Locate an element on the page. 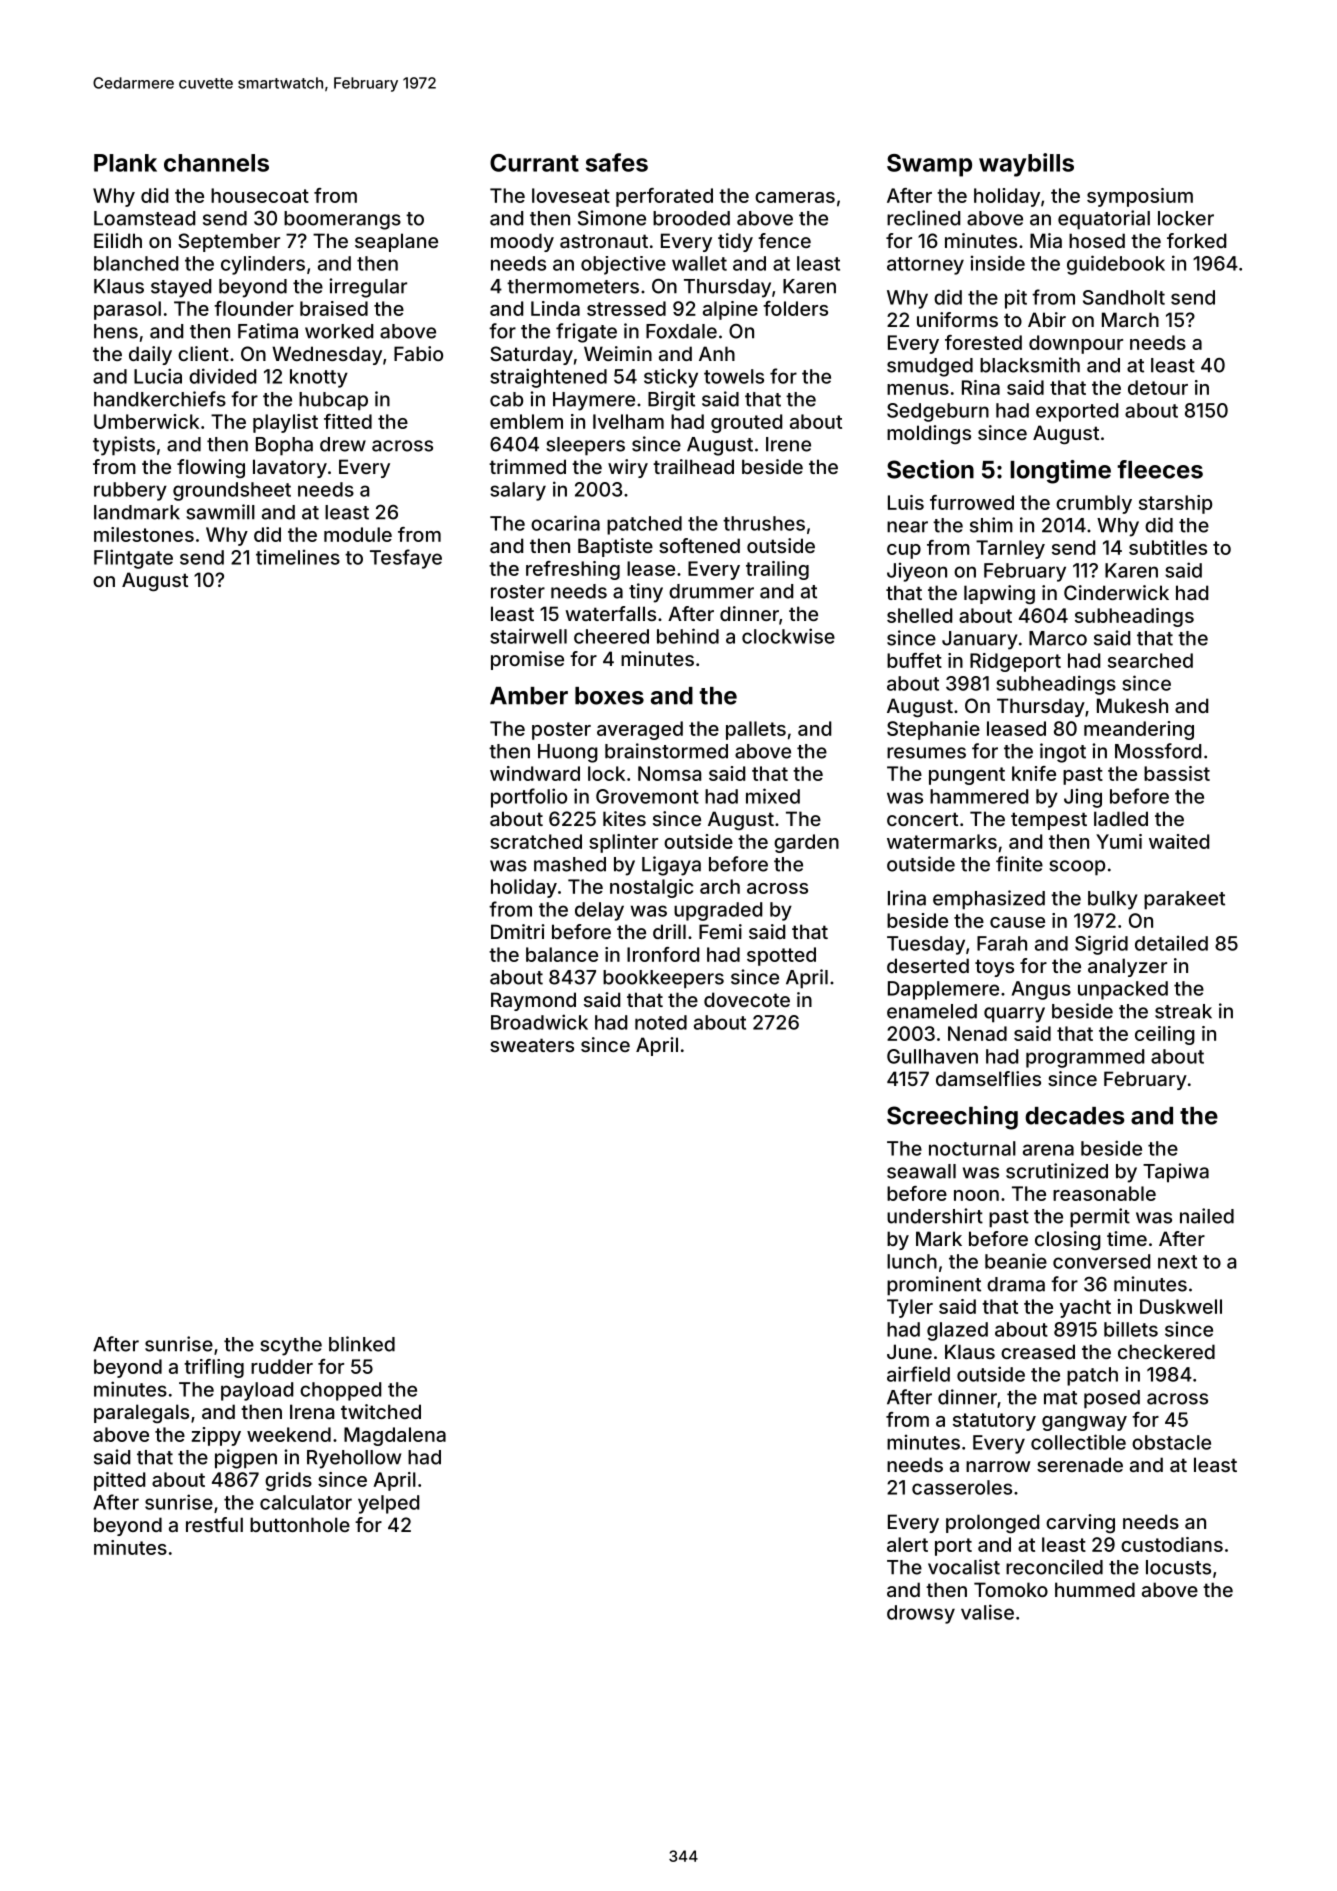 The width and height of the page is (1337, 1891). symposium is located at coordinates (1140, 197).
